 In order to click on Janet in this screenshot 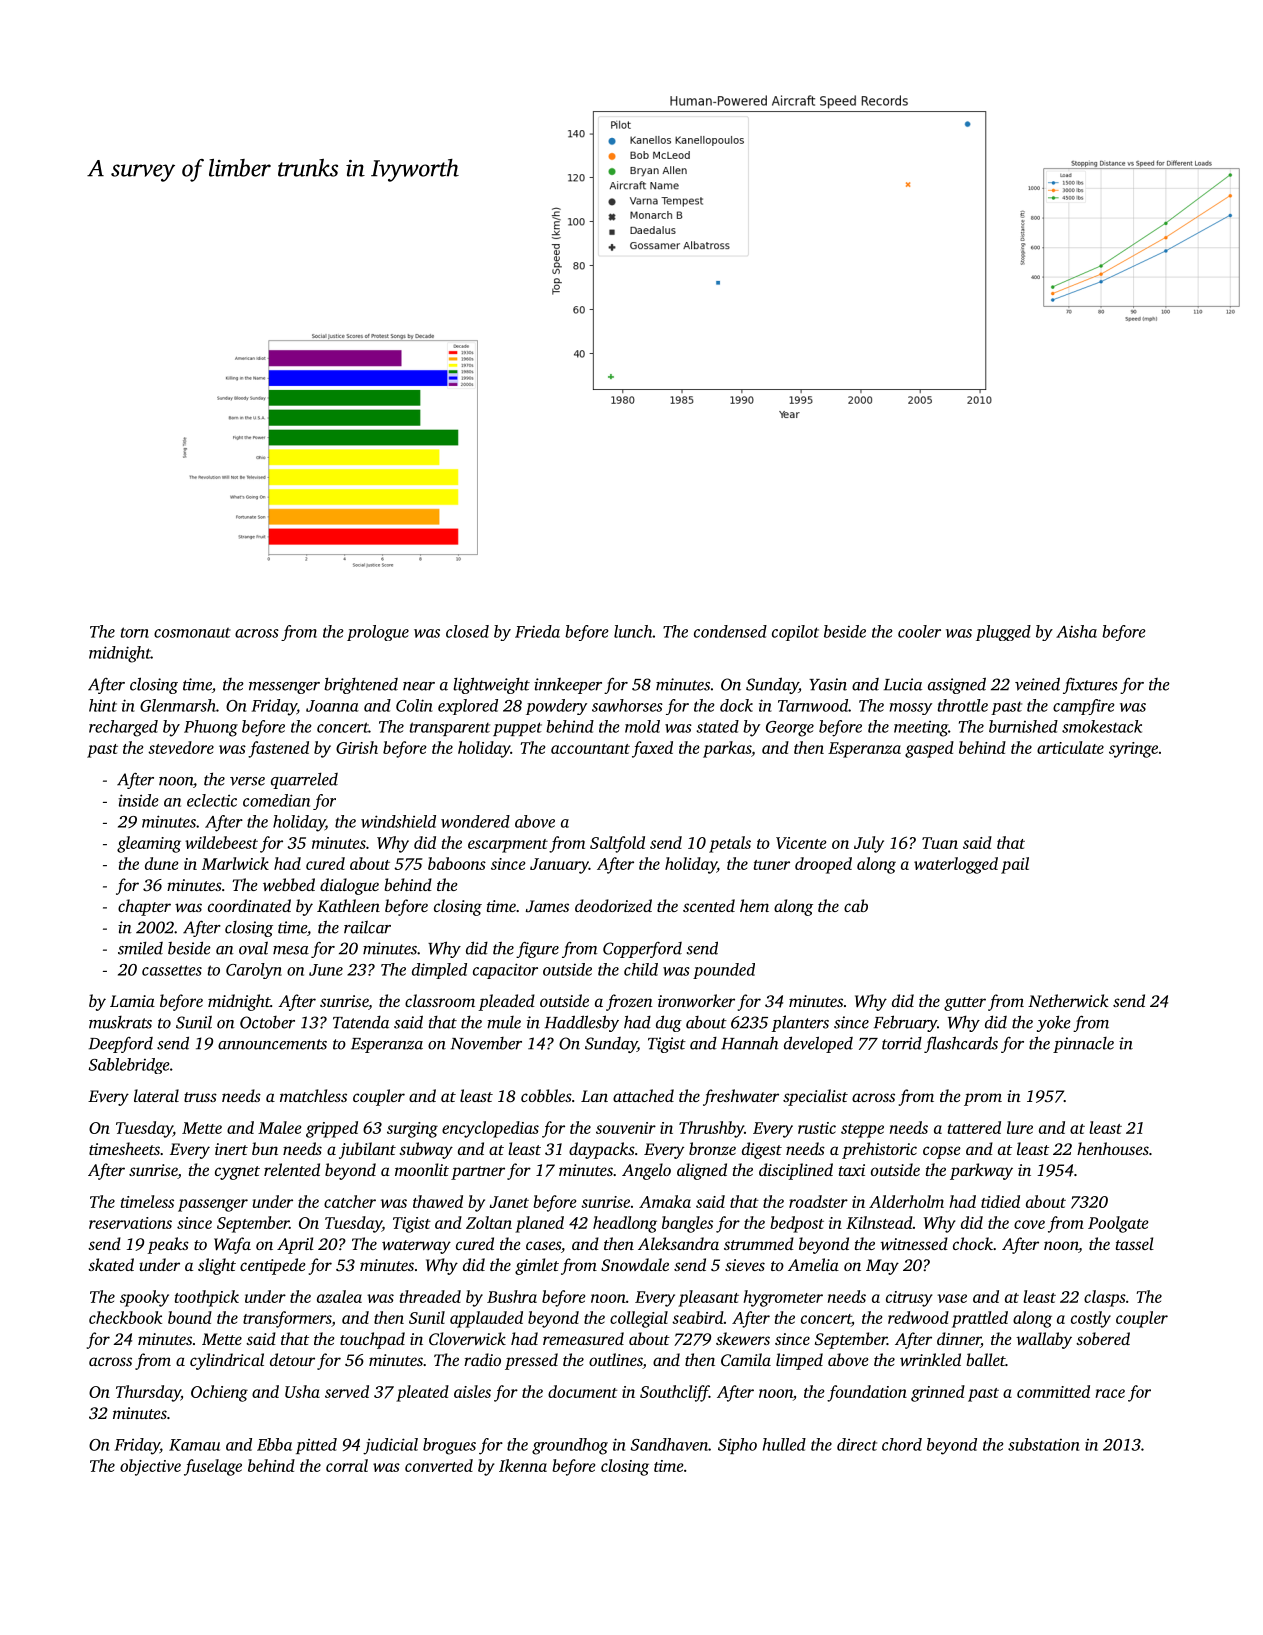, I will do `click(509, 1202)`.
